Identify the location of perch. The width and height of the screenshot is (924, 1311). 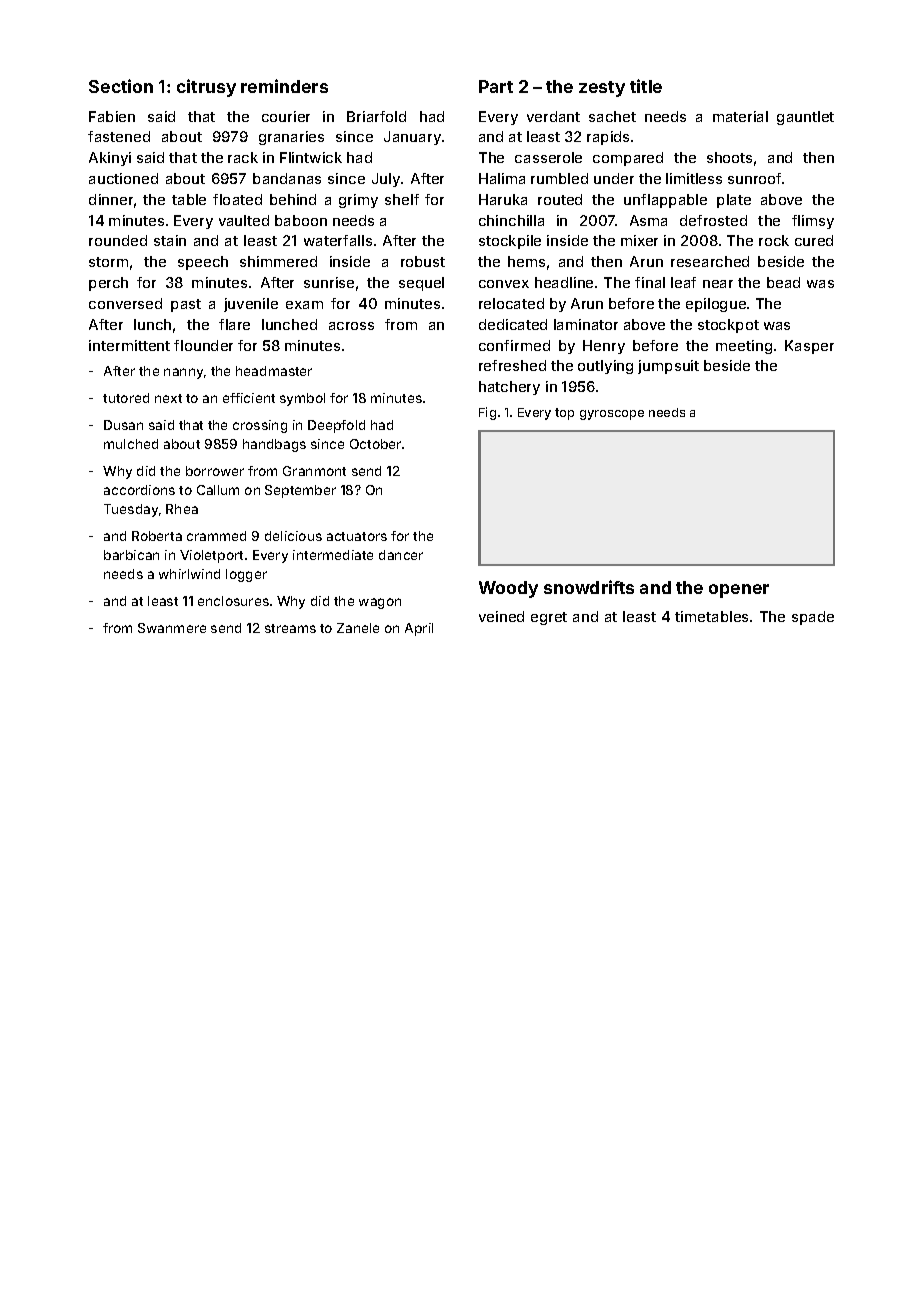
(108, 284).
